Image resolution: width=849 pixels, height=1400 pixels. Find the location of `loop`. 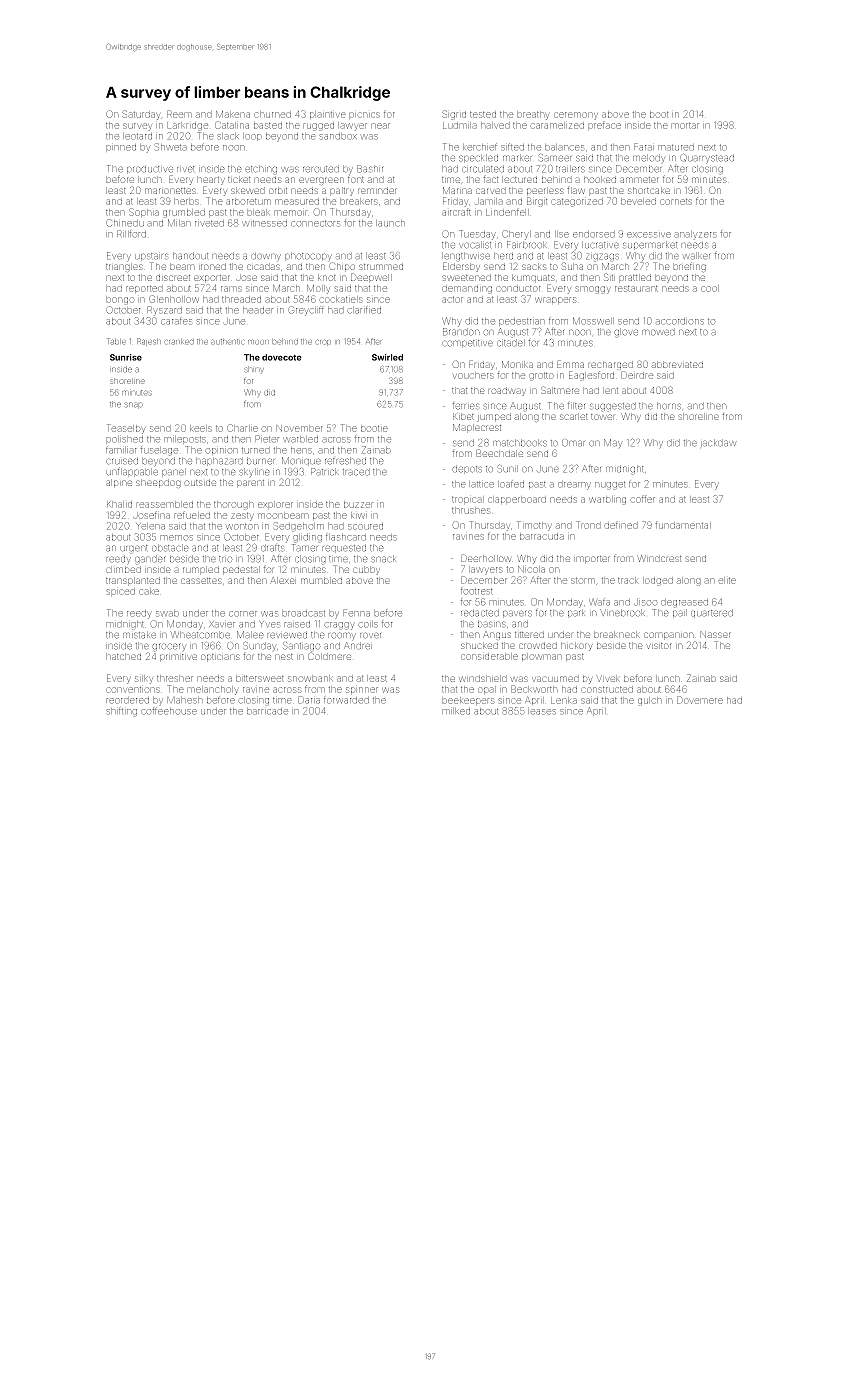

loop is located at coordinates (252, 137).
